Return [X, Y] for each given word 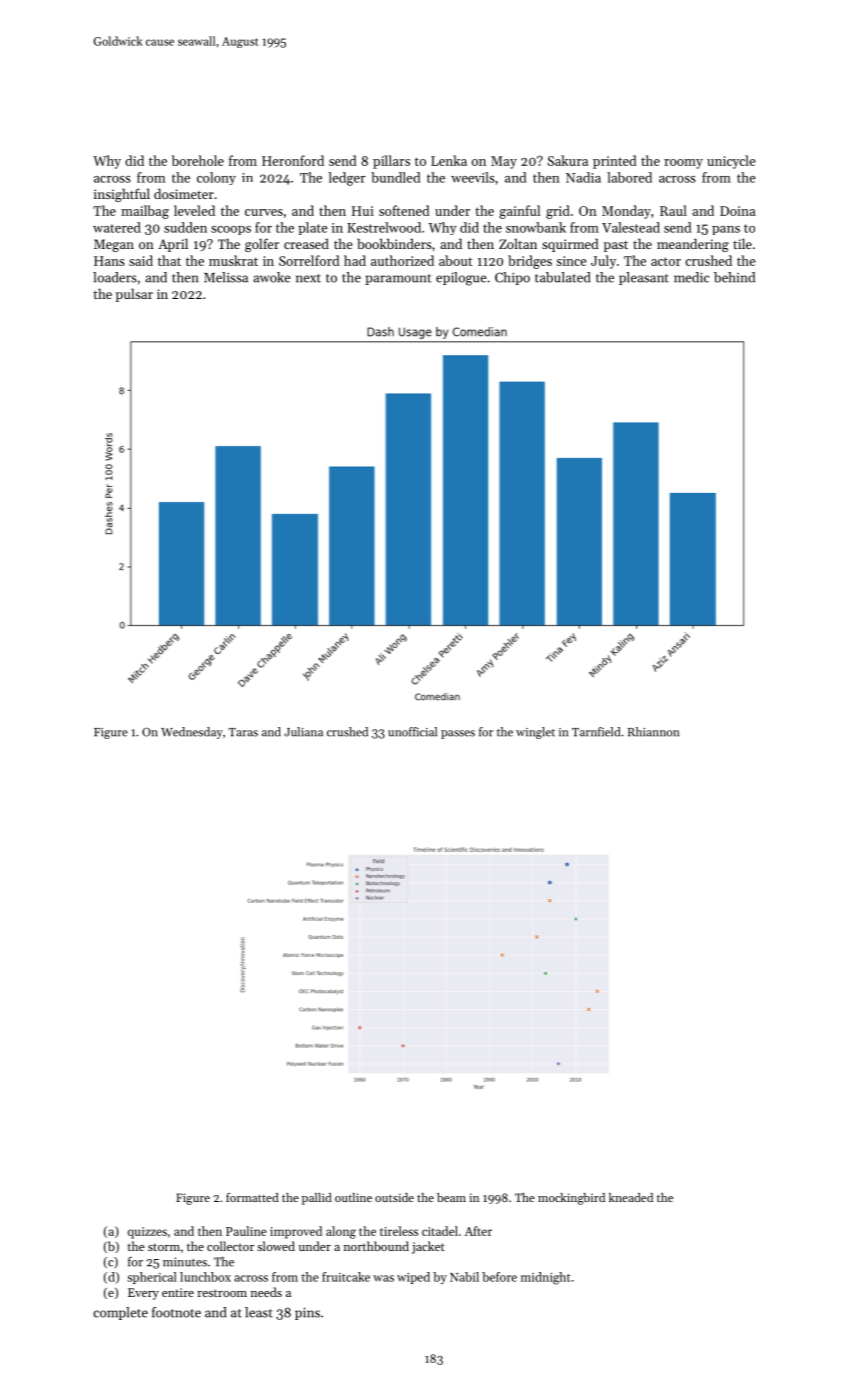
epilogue [461, 279]
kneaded [631, 1197]
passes [458, 734]
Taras [243, 732]
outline [353, 1197]
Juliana [303, 732]
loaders [115, 277]
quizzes [147, 1233]
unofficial [412, 732]
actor [666, 261]
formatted [252, 1197]
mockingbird [571, 1199]
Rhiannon [653, 732]
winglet [535, 733]
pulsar [134, 295]
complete [120, 1313]
